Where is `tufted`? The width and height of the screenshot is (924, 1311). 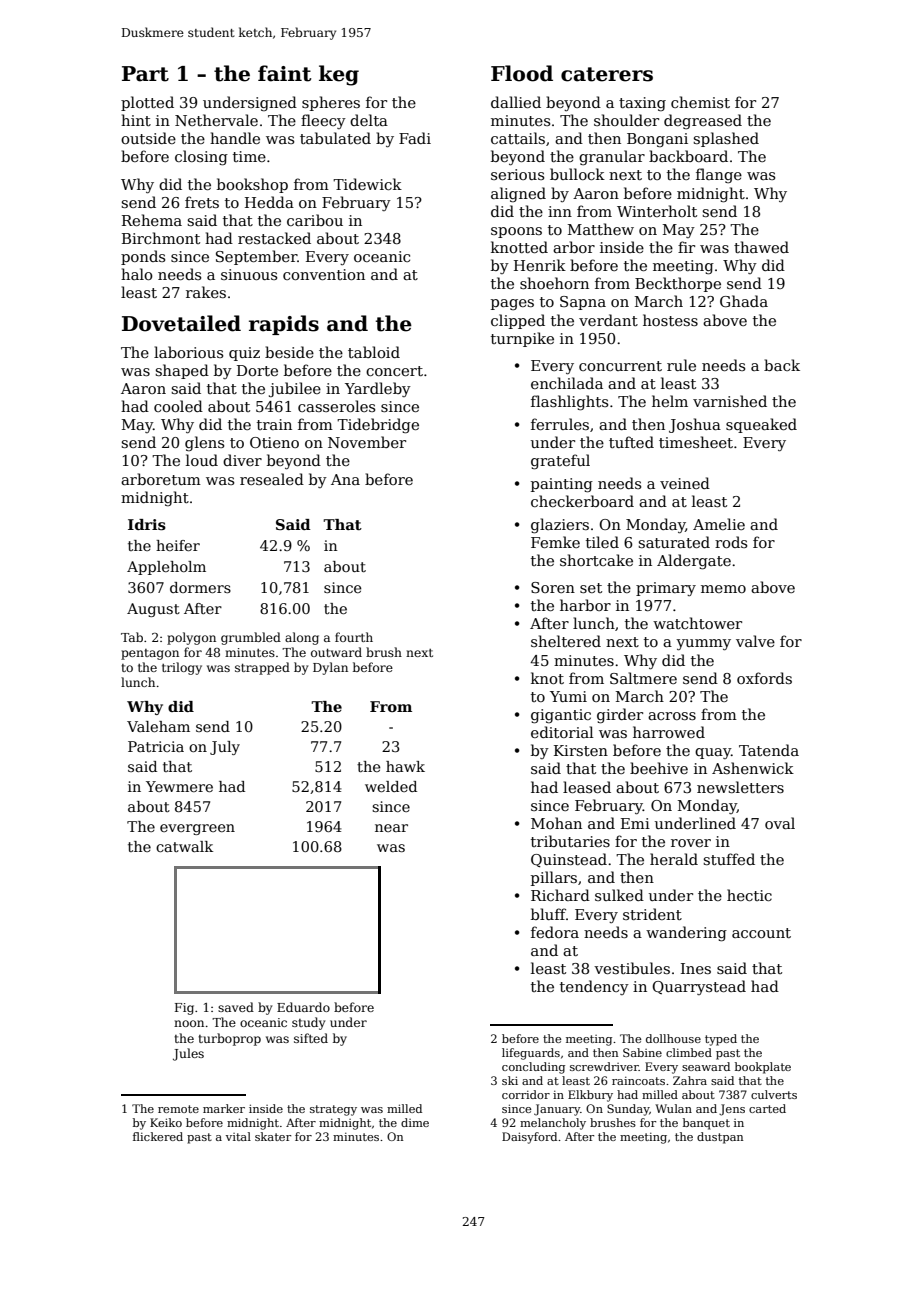 tufted is located at coordinates (631, 442).
